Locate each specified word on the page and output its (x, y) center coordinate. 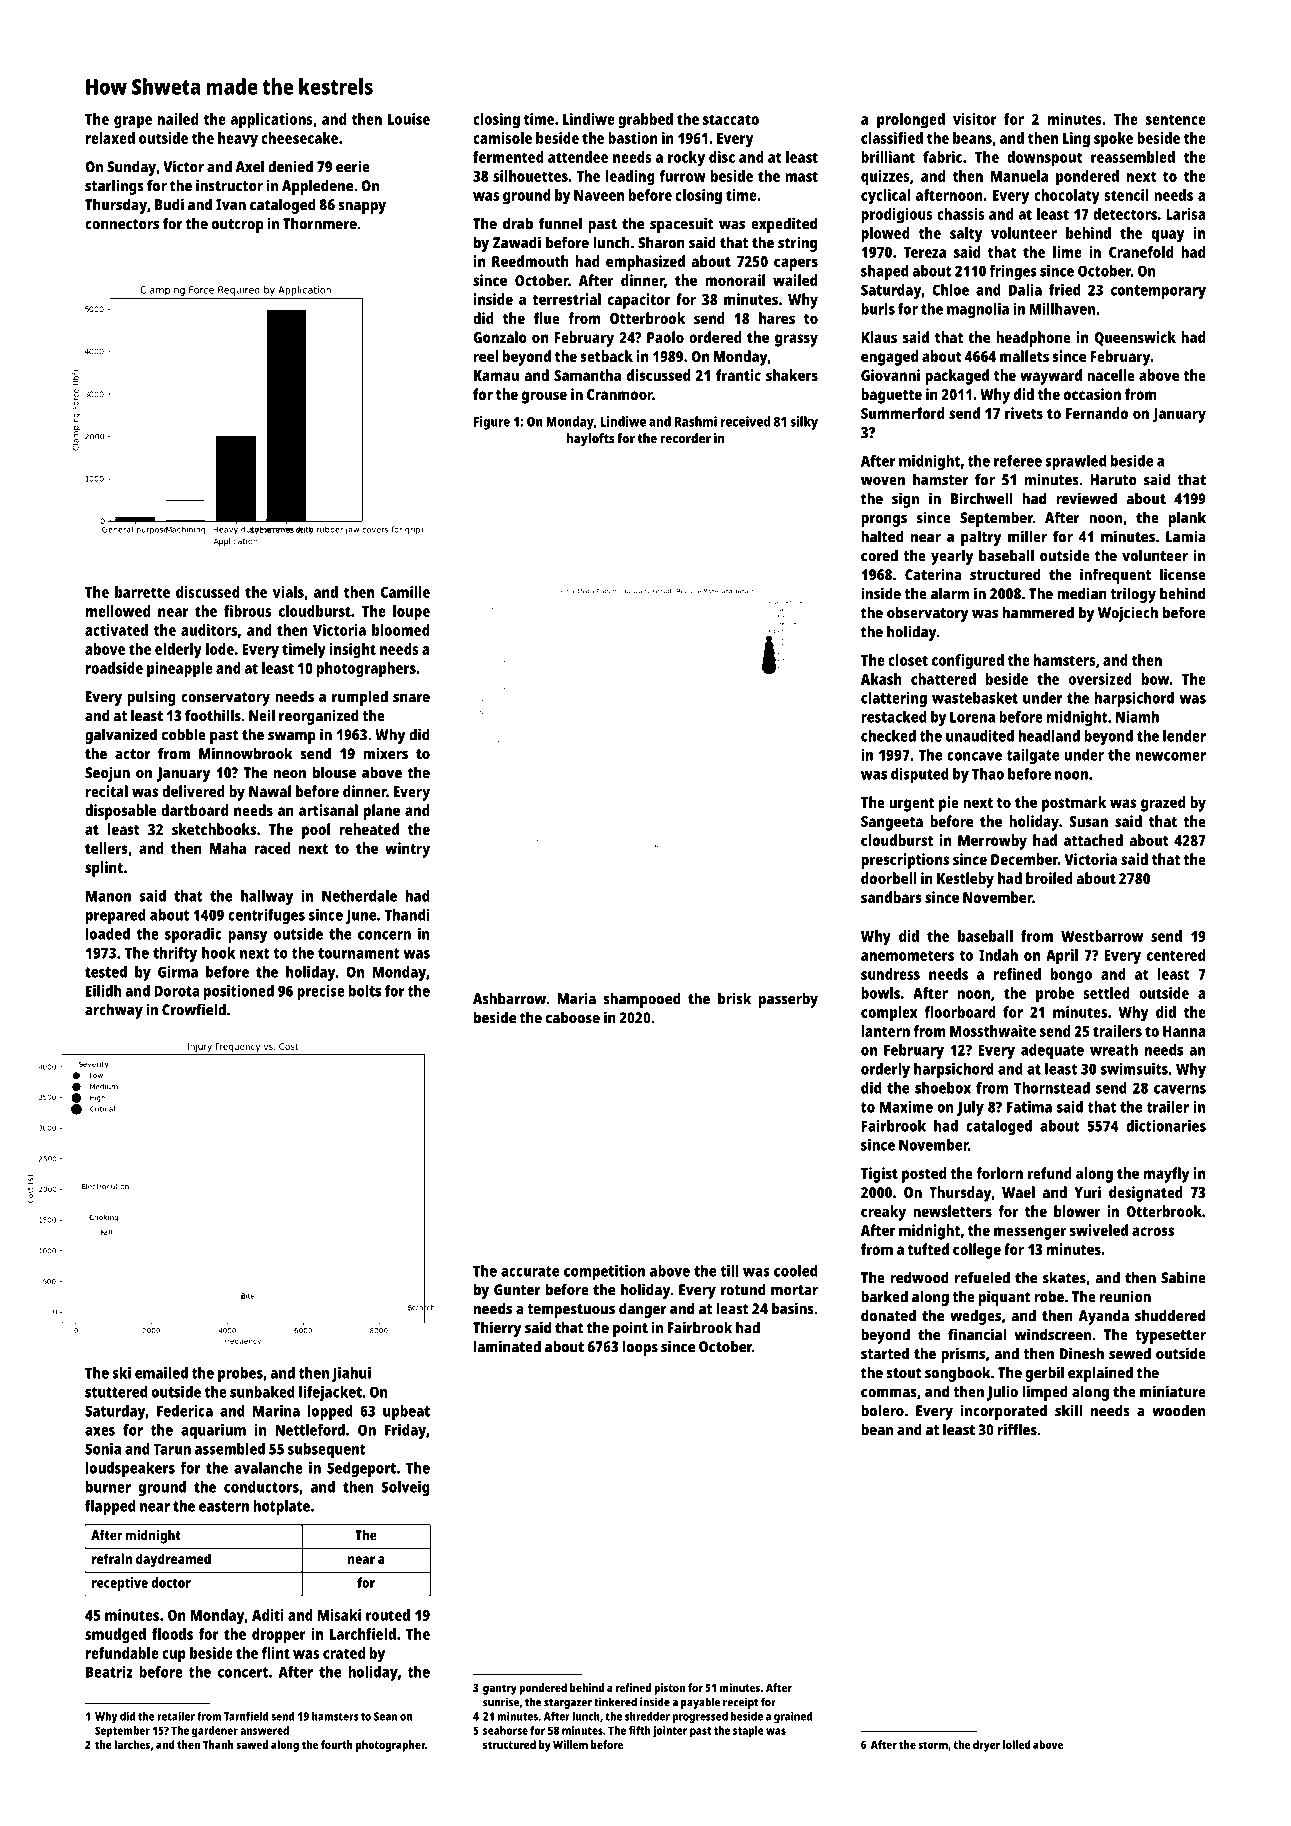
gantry (500, 1689)
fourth (337, 1744)
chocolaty (1067, 197)
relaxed (110, 138)
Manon (108, 896)
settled (1106, 993)
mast (801, 176)
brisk (734, 998)
